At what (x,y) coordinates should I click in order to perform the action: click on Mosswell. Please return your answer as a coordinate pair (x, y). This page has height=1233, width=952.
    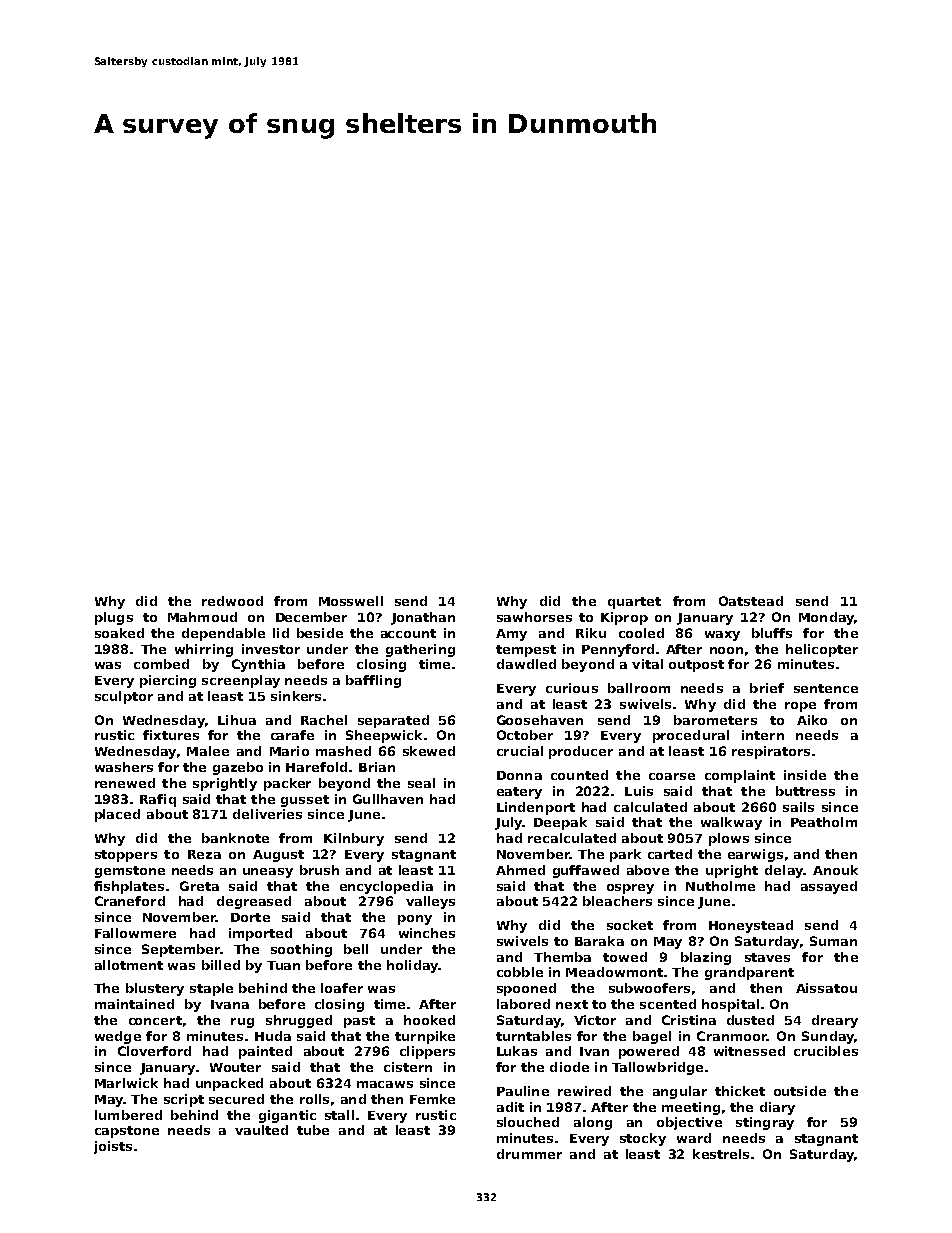
    Looking at the image, I should click on (351, 601).
